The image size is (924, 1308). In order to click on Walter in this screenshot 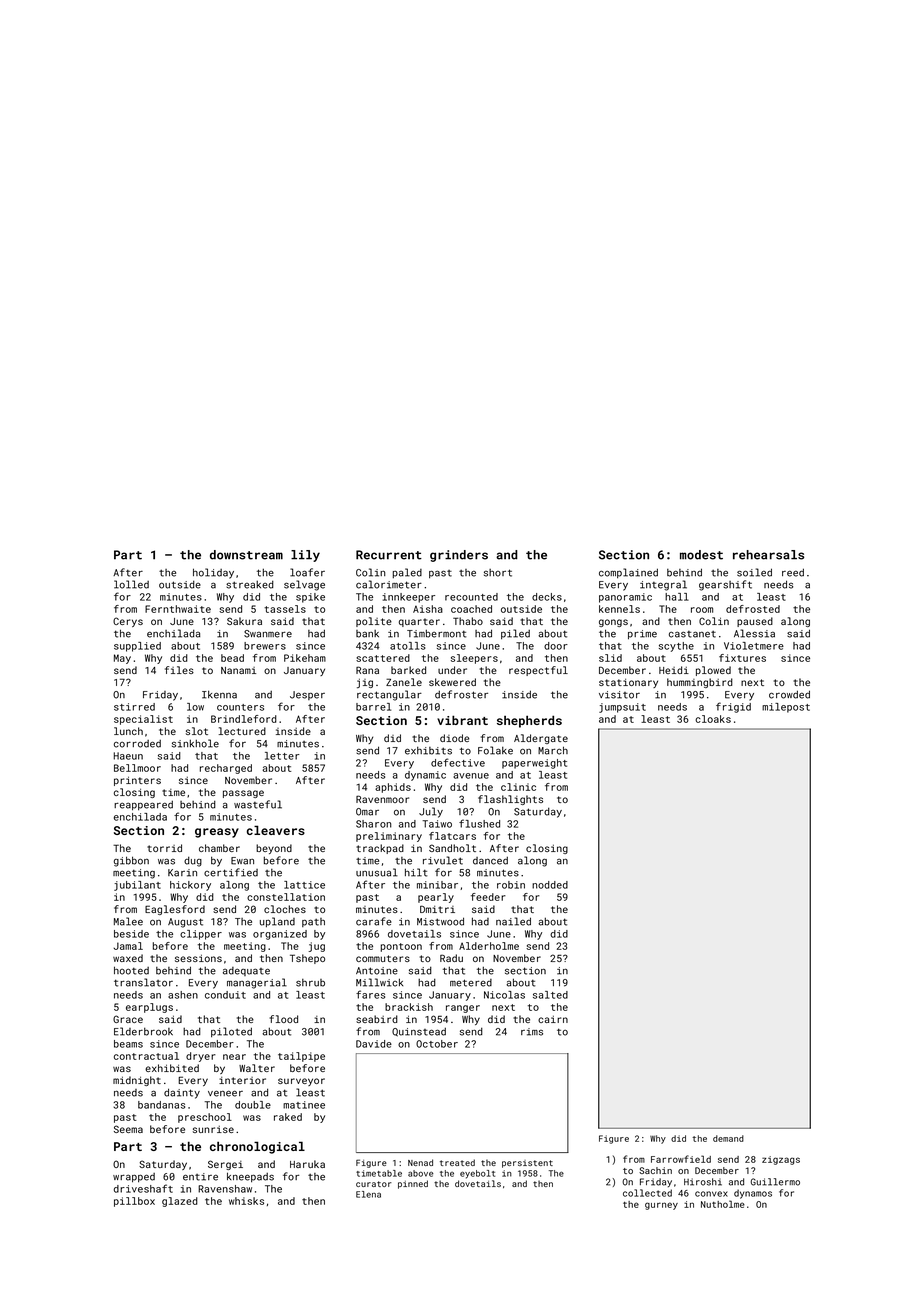, I will do `click(257, 1068)`.
